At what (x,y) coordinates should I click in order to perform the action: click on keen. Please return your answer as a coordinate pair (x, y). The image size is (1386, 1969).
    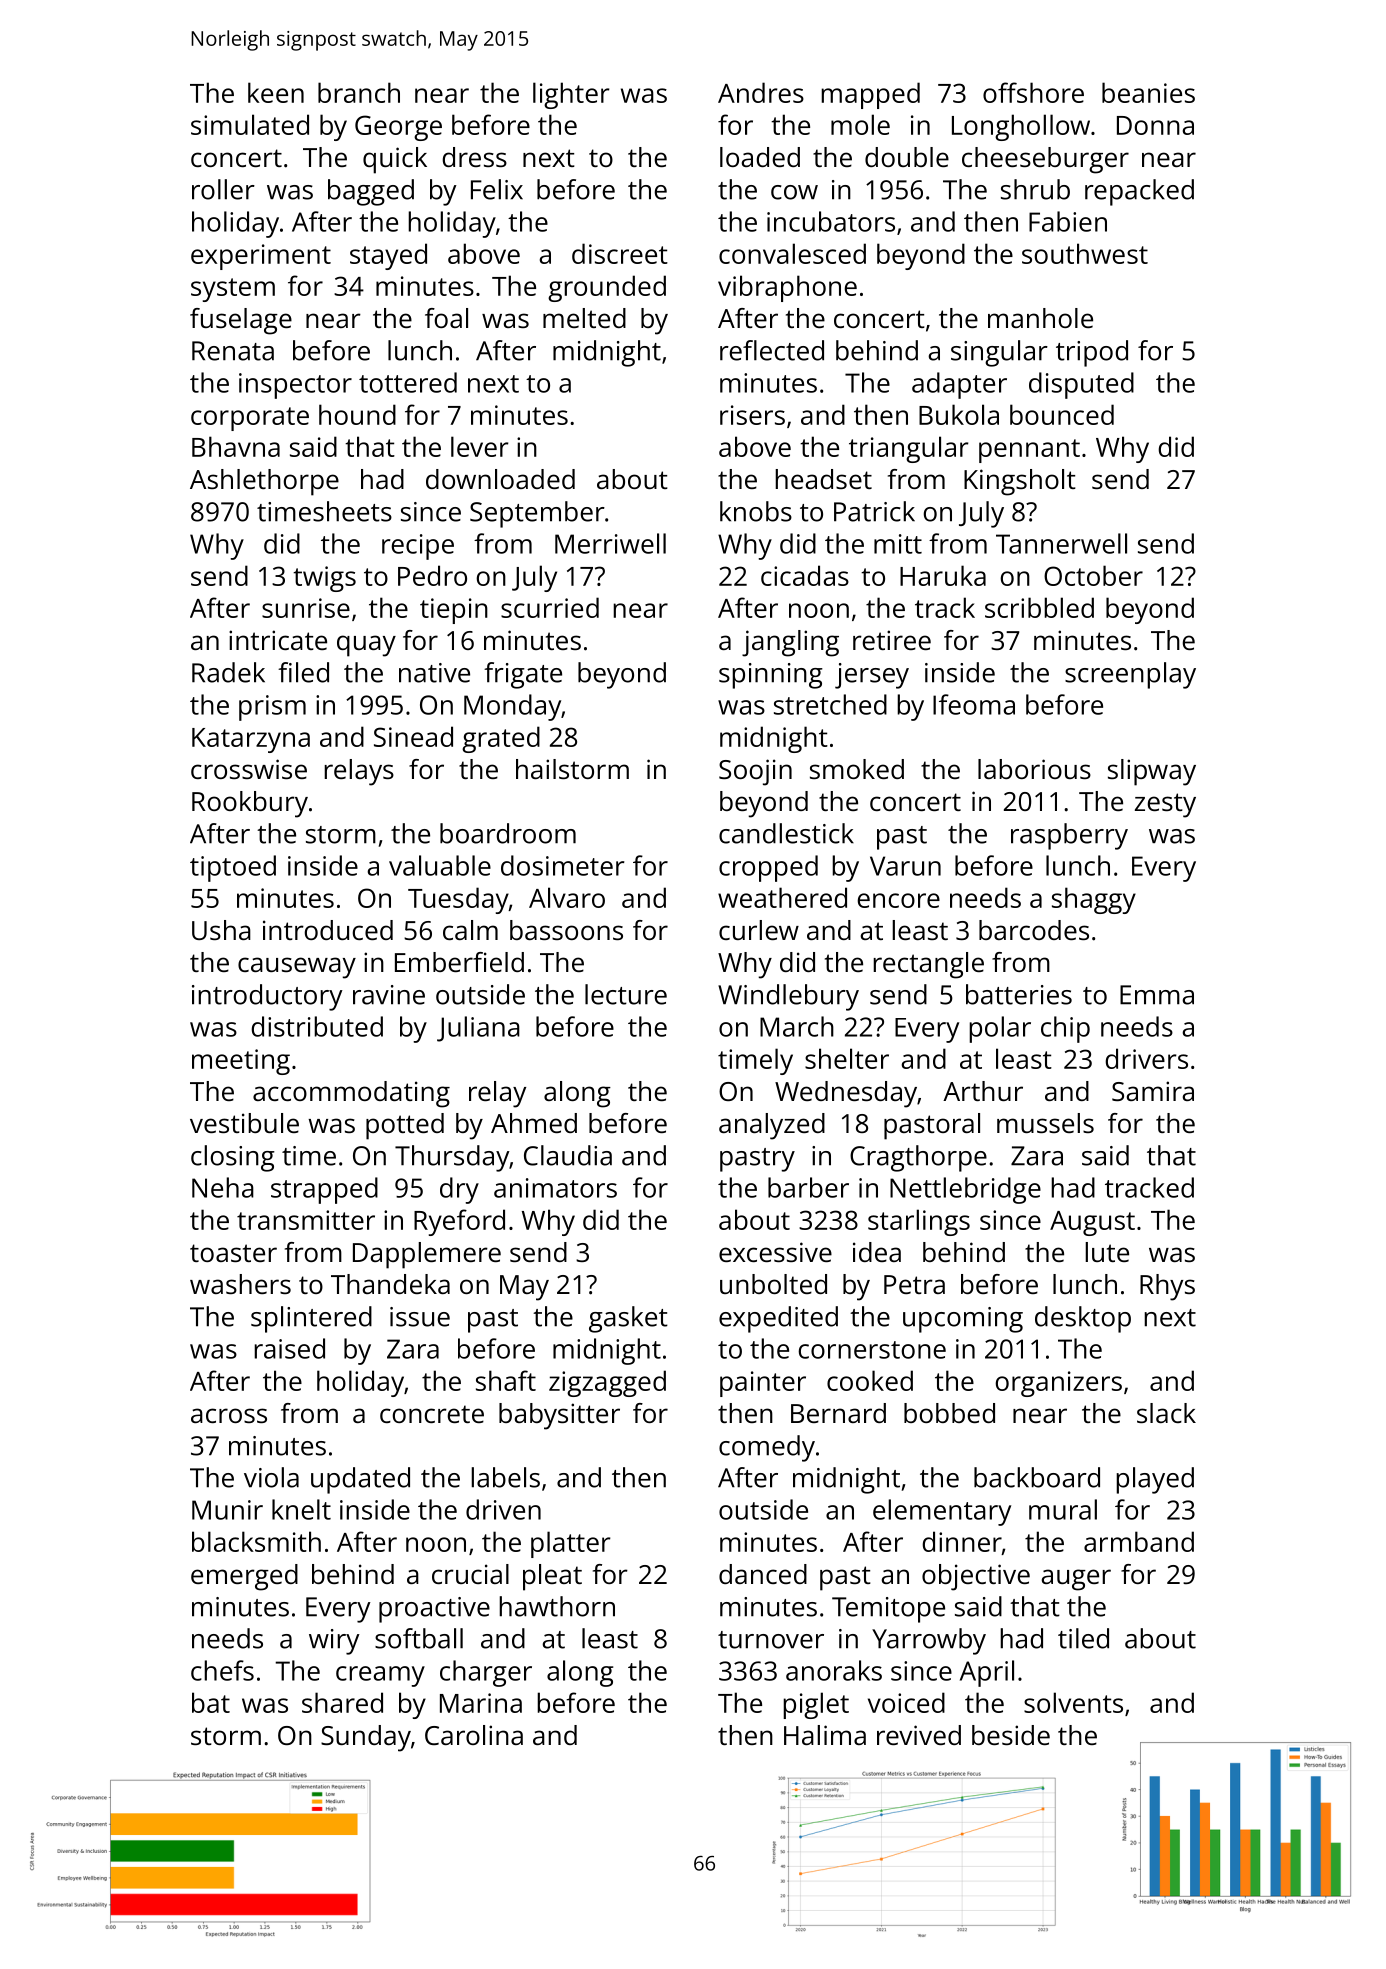
    Looking at the image, I should click on (276, 92).
